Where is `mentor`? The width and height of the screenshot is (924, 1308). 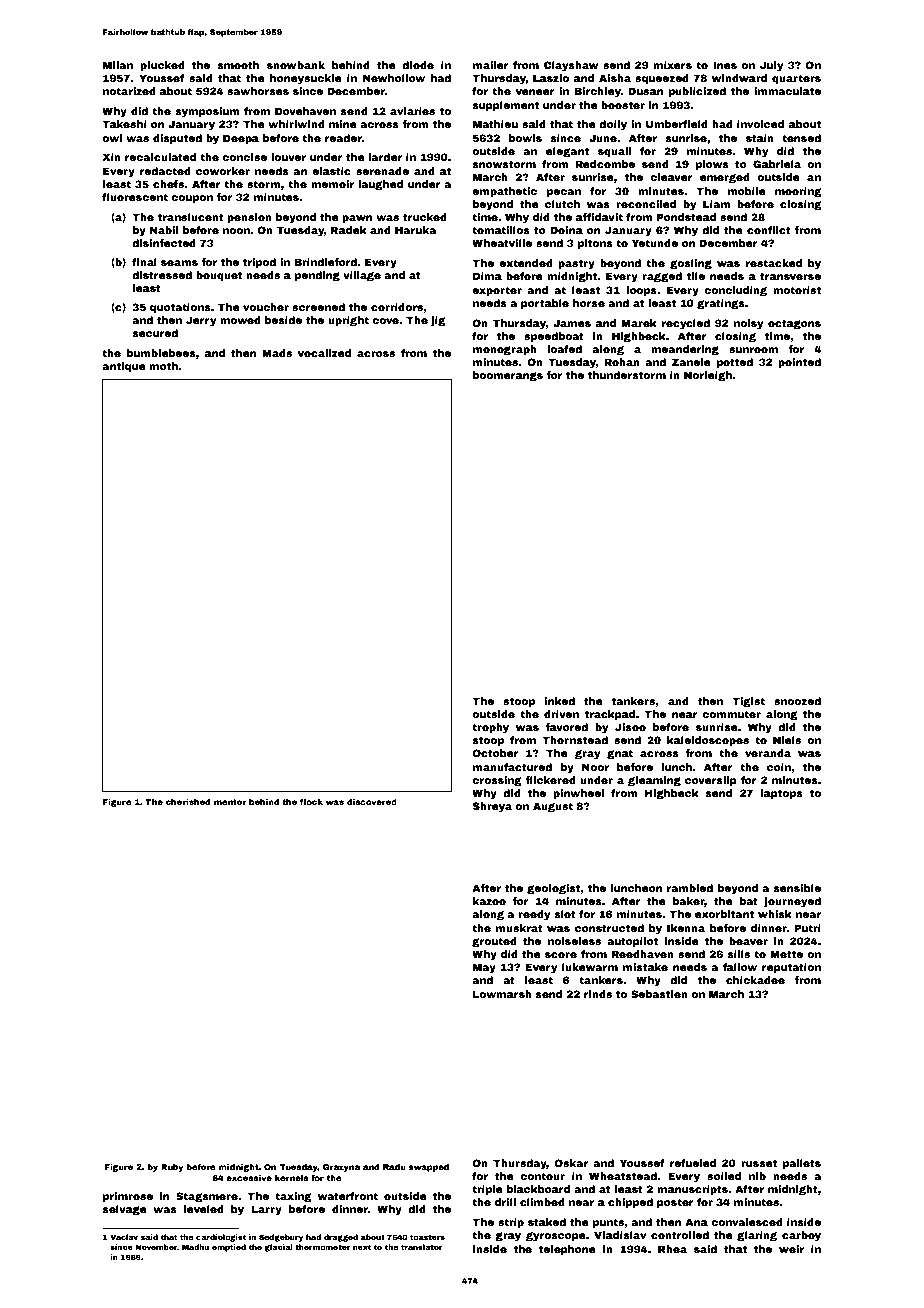
mentor is located at coordinates (230, 802).
